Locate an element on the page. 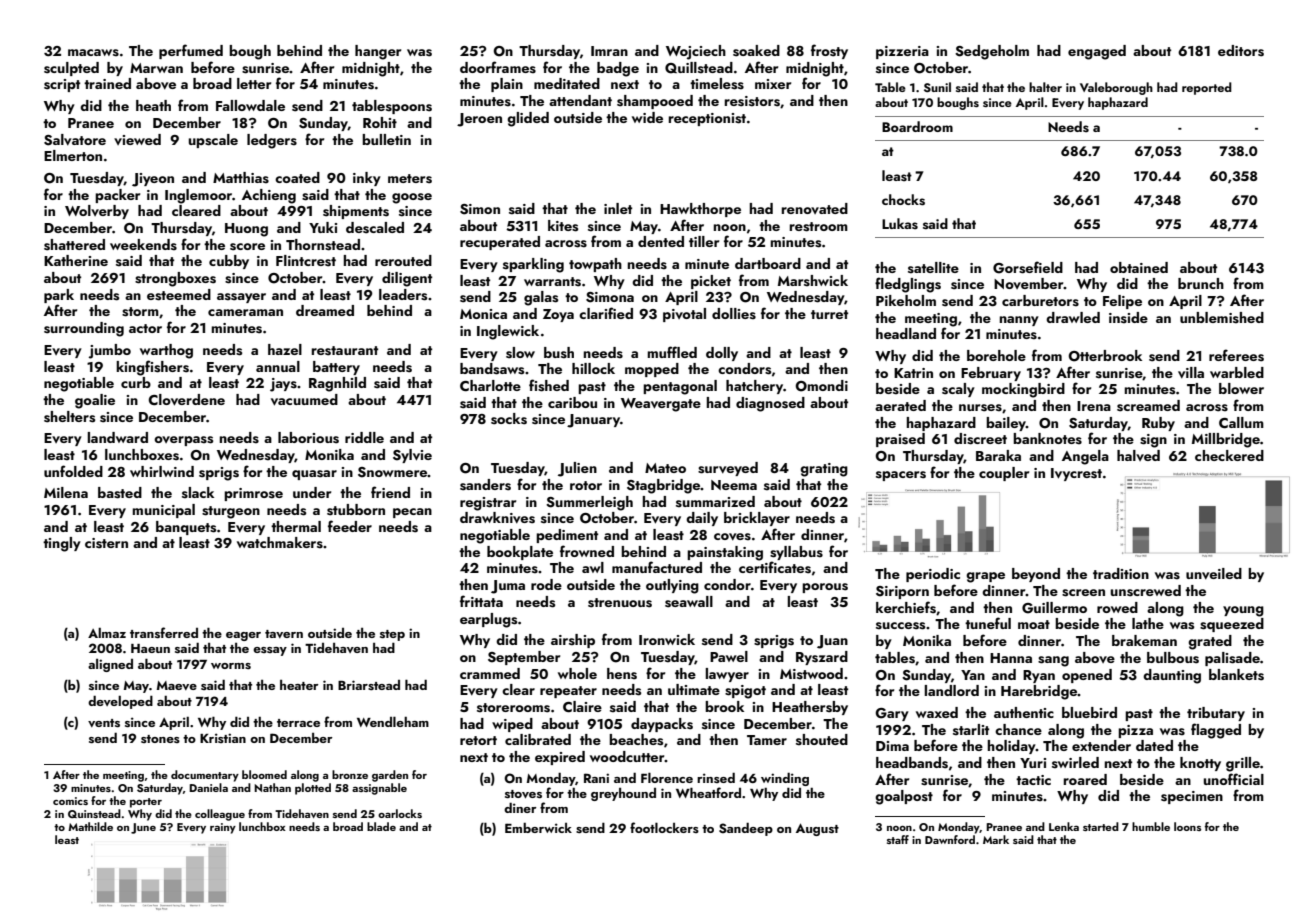  headbands is located at coordinates (912, 763).
